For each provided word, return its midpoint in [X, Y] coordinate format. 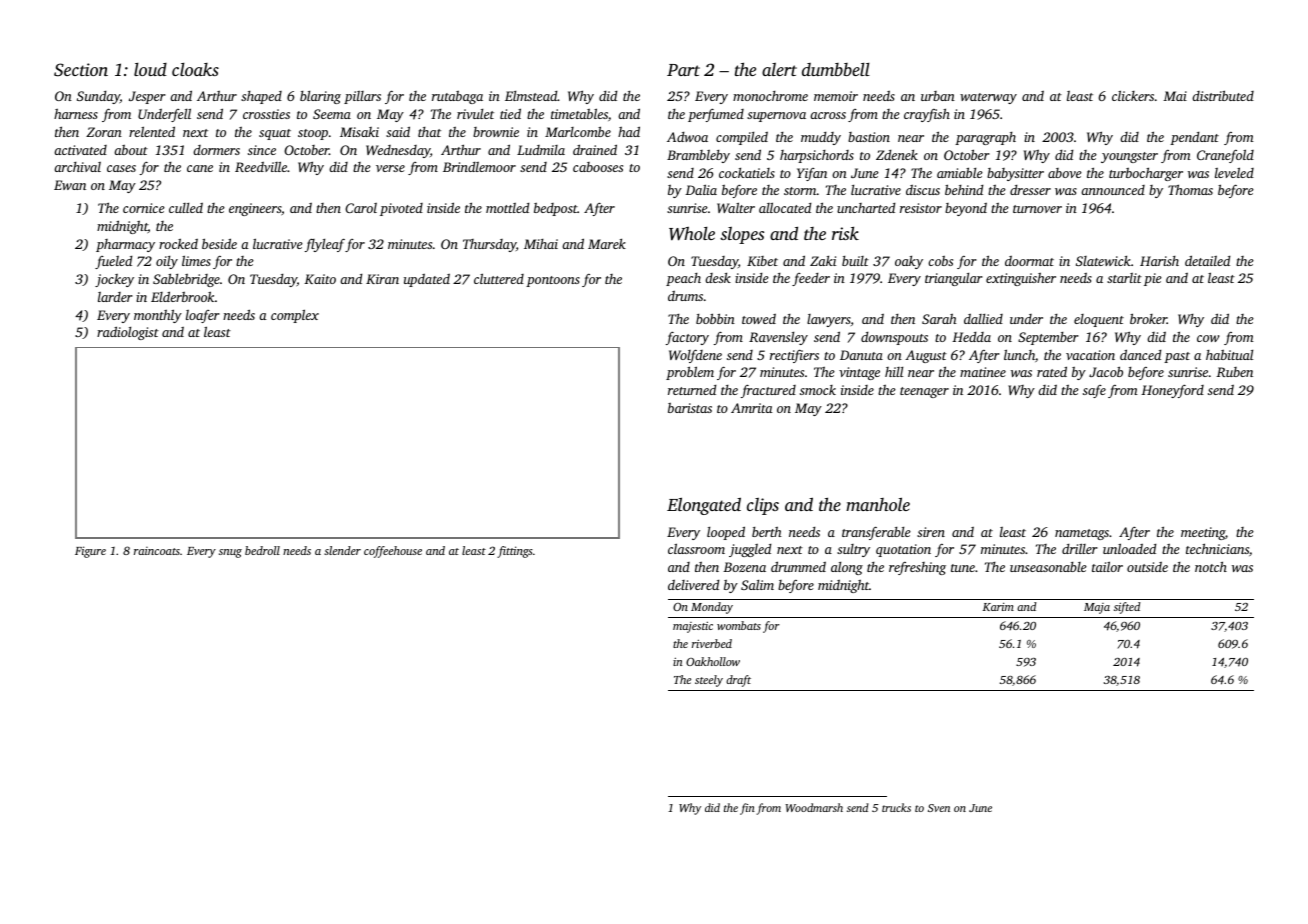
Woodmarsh [814, 807]
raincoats [157, 551]
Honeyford [1172, 391]
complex [295, 316]
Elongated [704, 506]
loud [150, 69]
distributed [1223, 95]
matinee [983, 372]
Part [683, 70]
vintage [859, 373]
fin [747, 809]
